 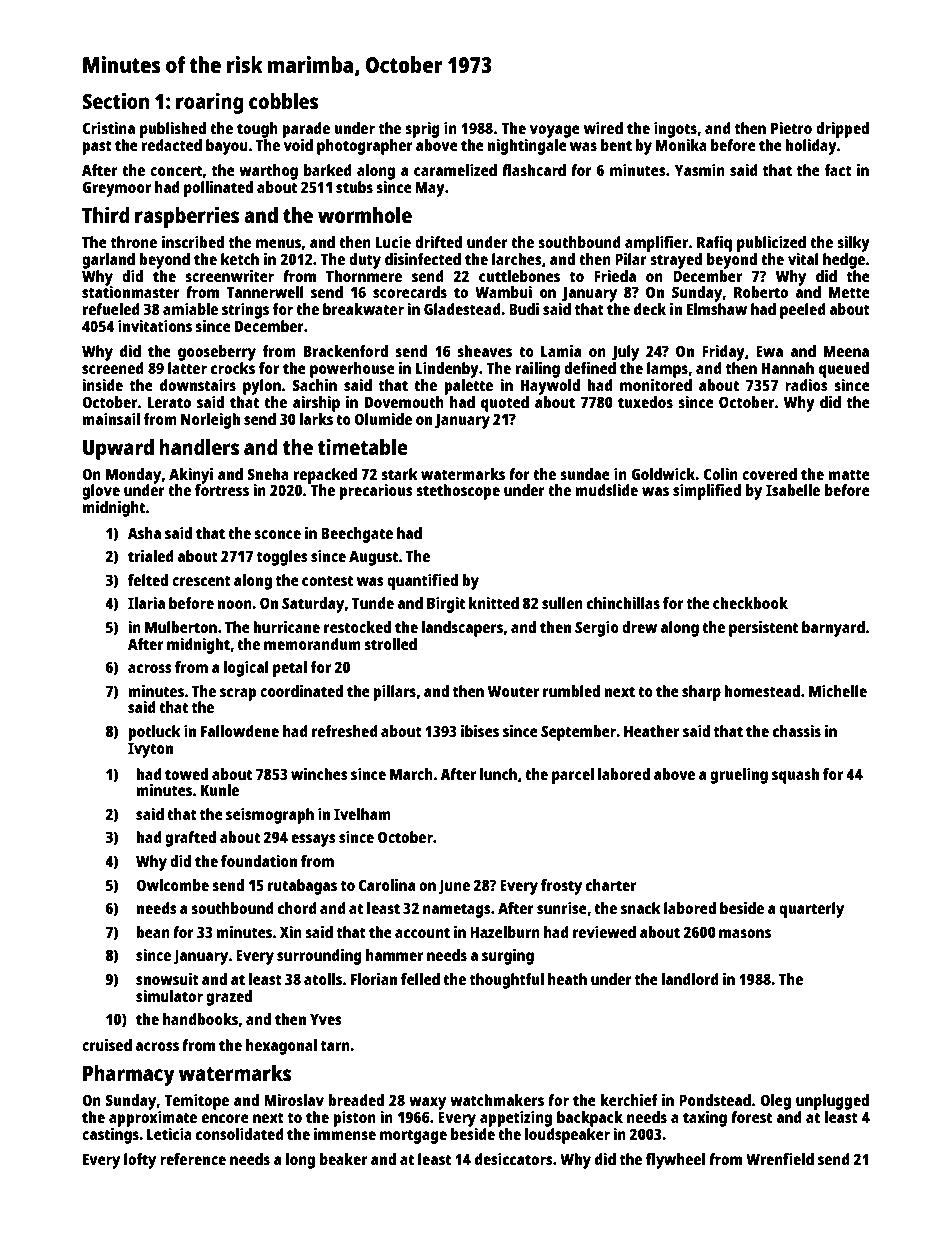 What do you see at coordinates (210, 103) in the document?
I see `roaring` at bounding box center [210, 103].
